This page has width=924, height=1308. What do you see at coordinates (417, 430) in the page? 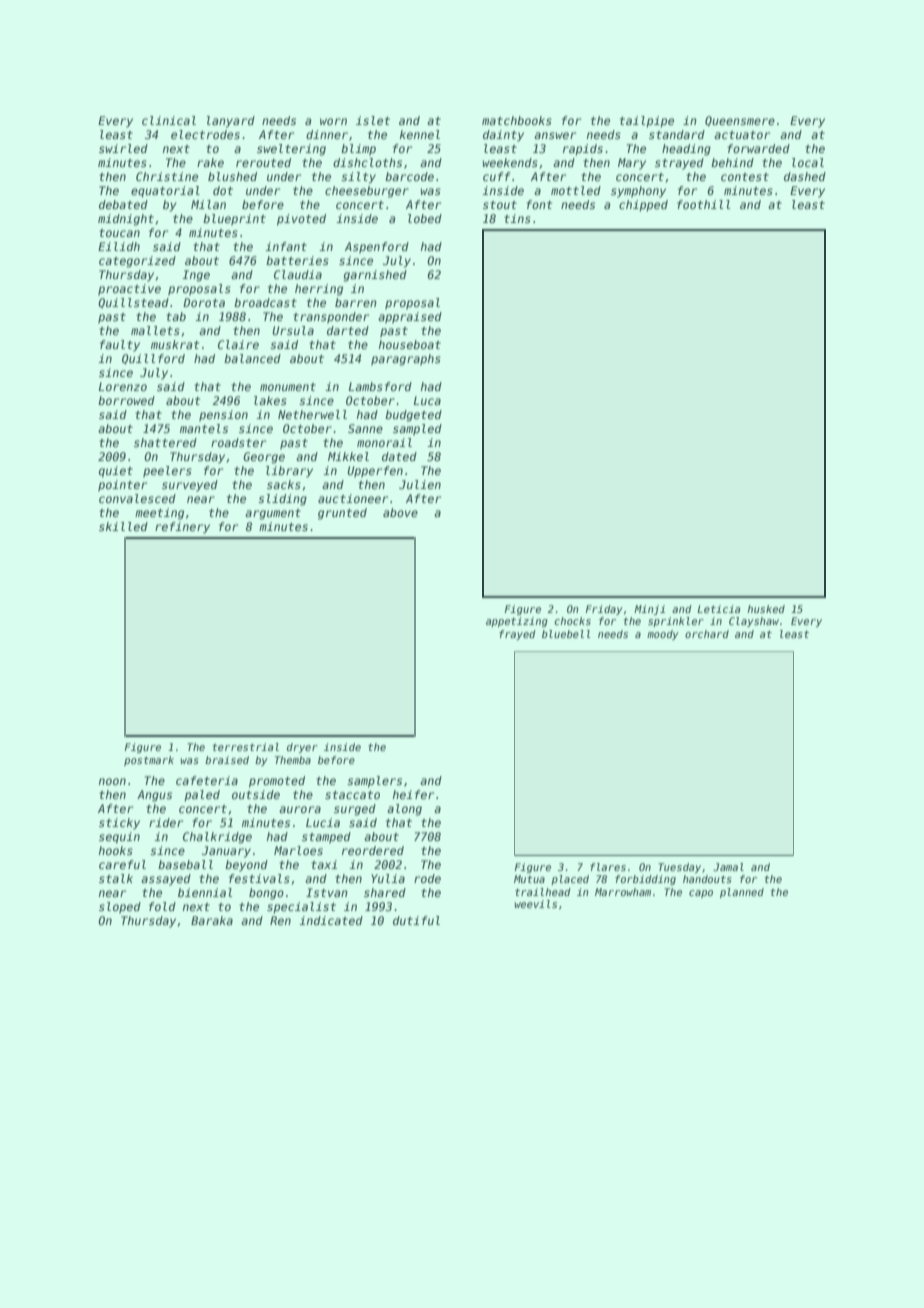
I see `sampled` at bounding box center [417, 430].
